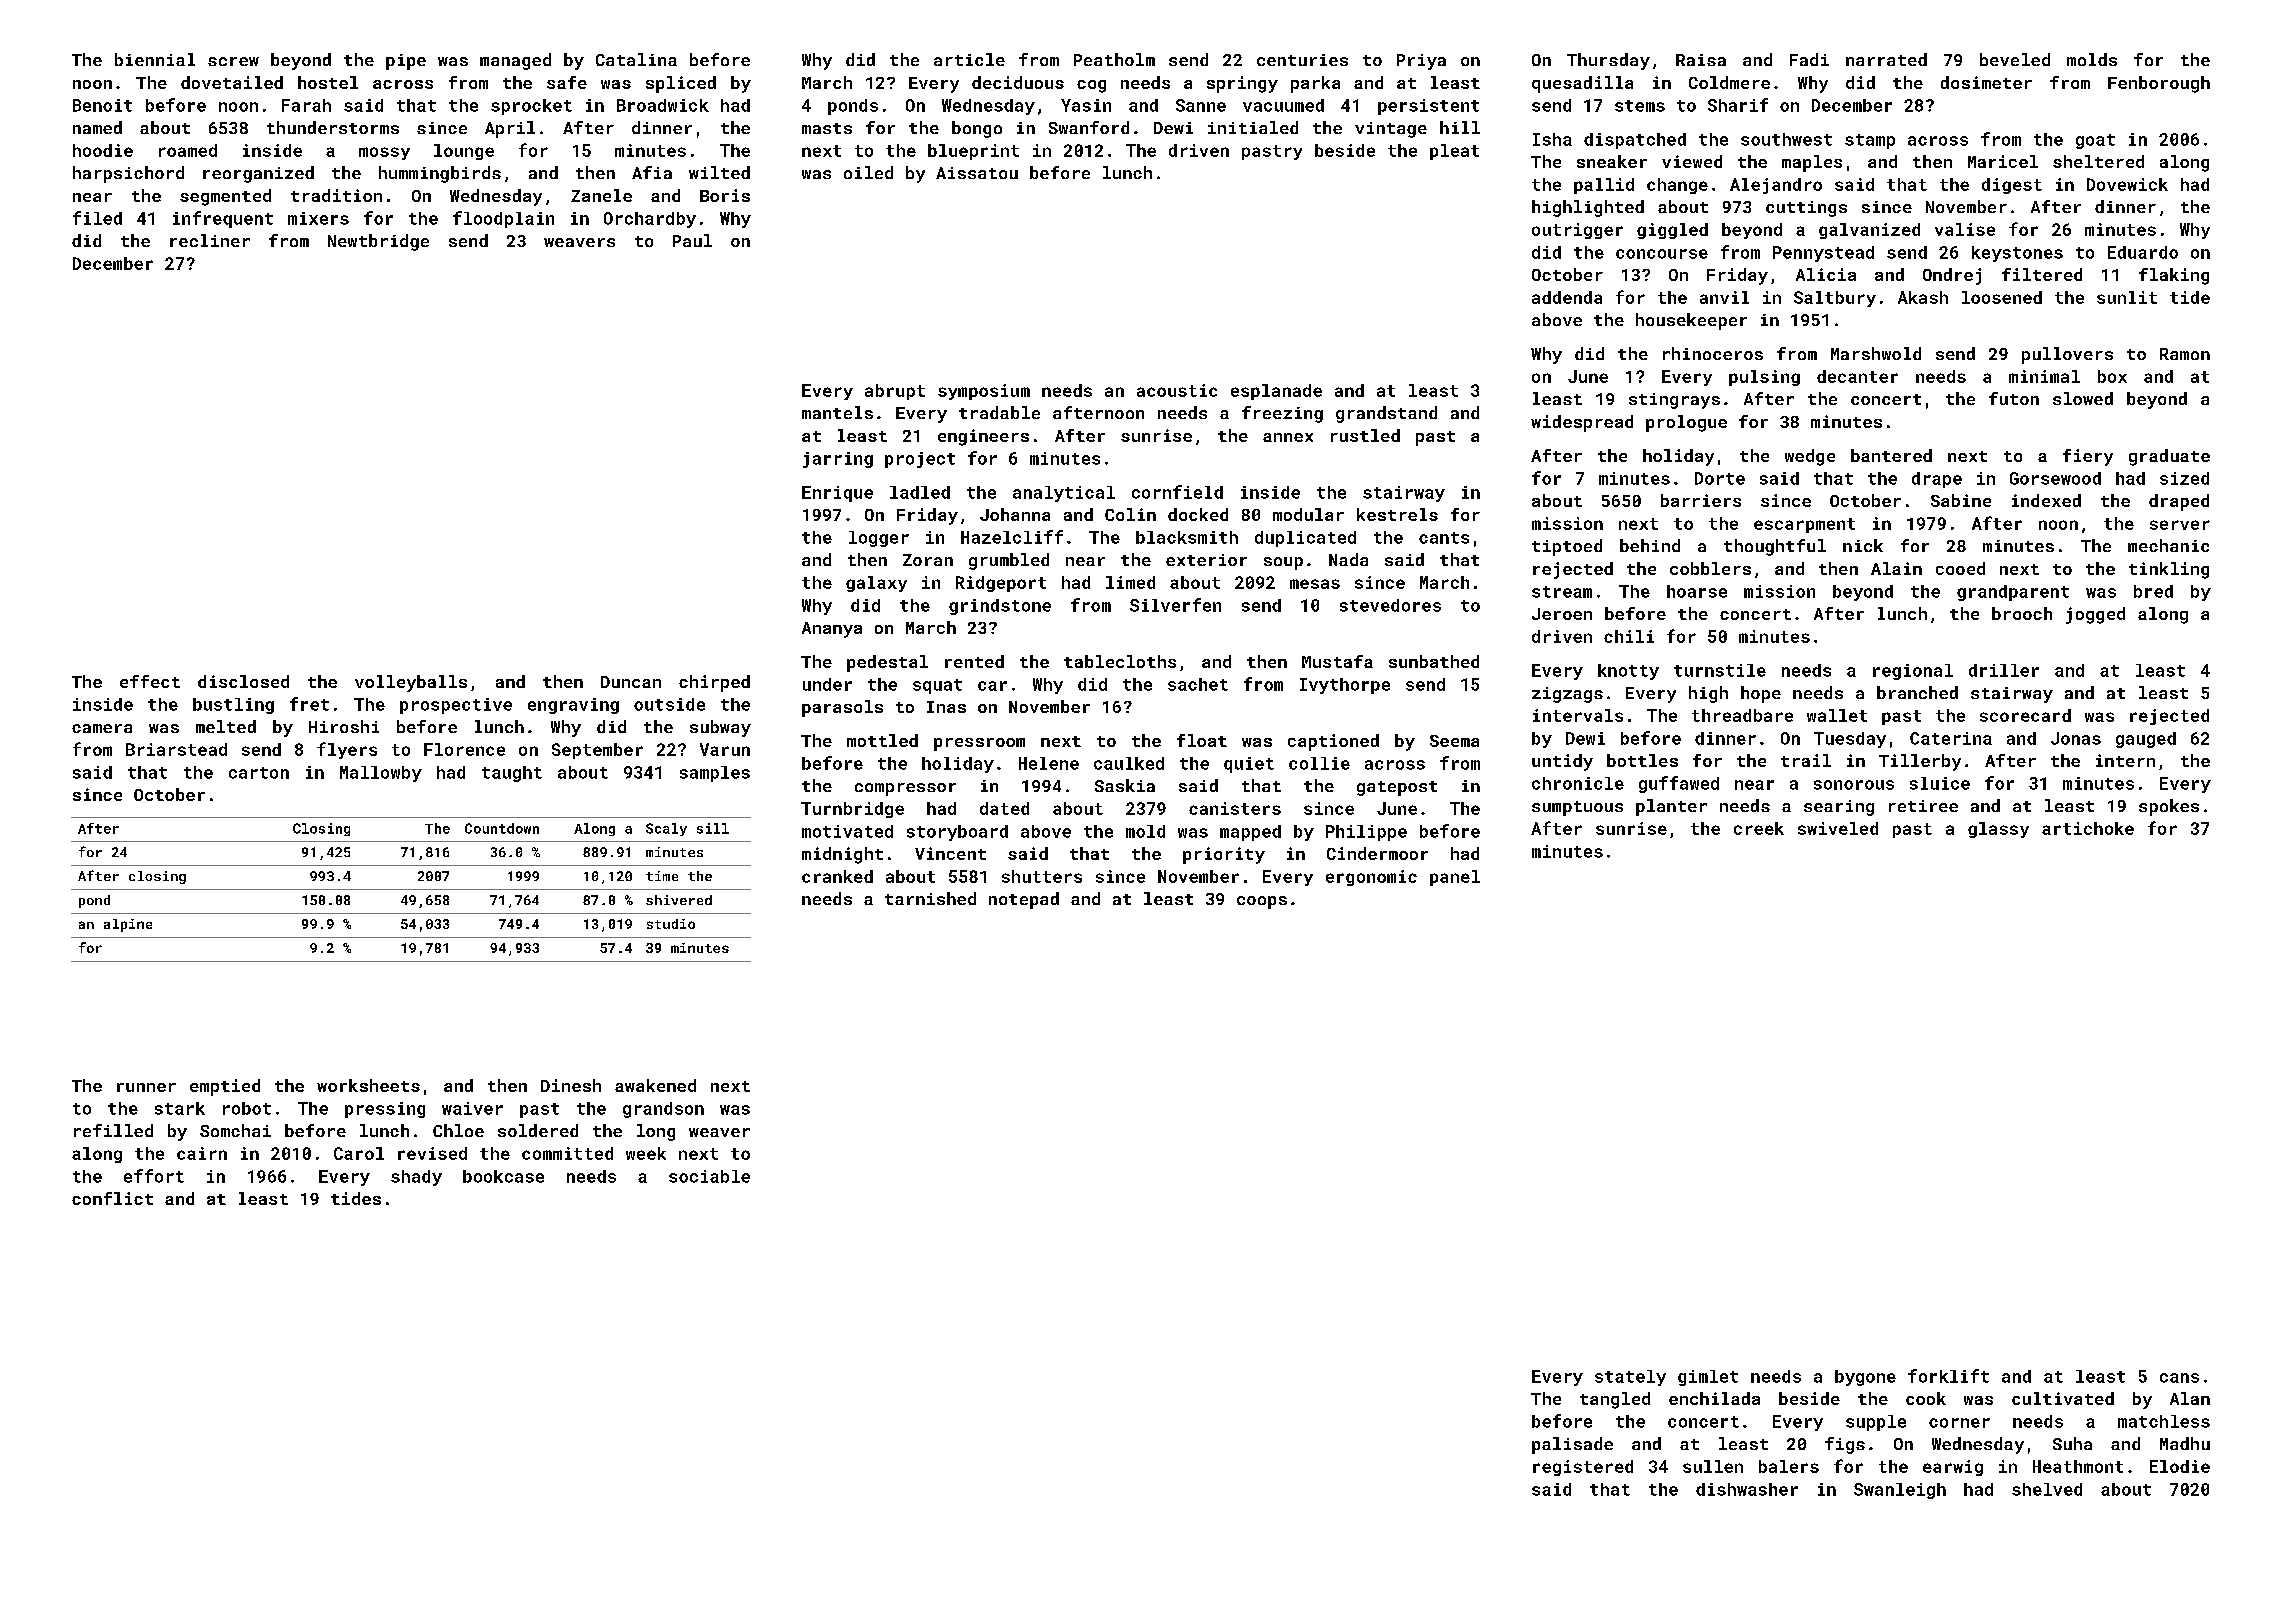 The width and height of the image is (2282, 1614). What do you see at coordinates (837, 412) in the image?
I see `mantels` at bounding box center [837, 412].
